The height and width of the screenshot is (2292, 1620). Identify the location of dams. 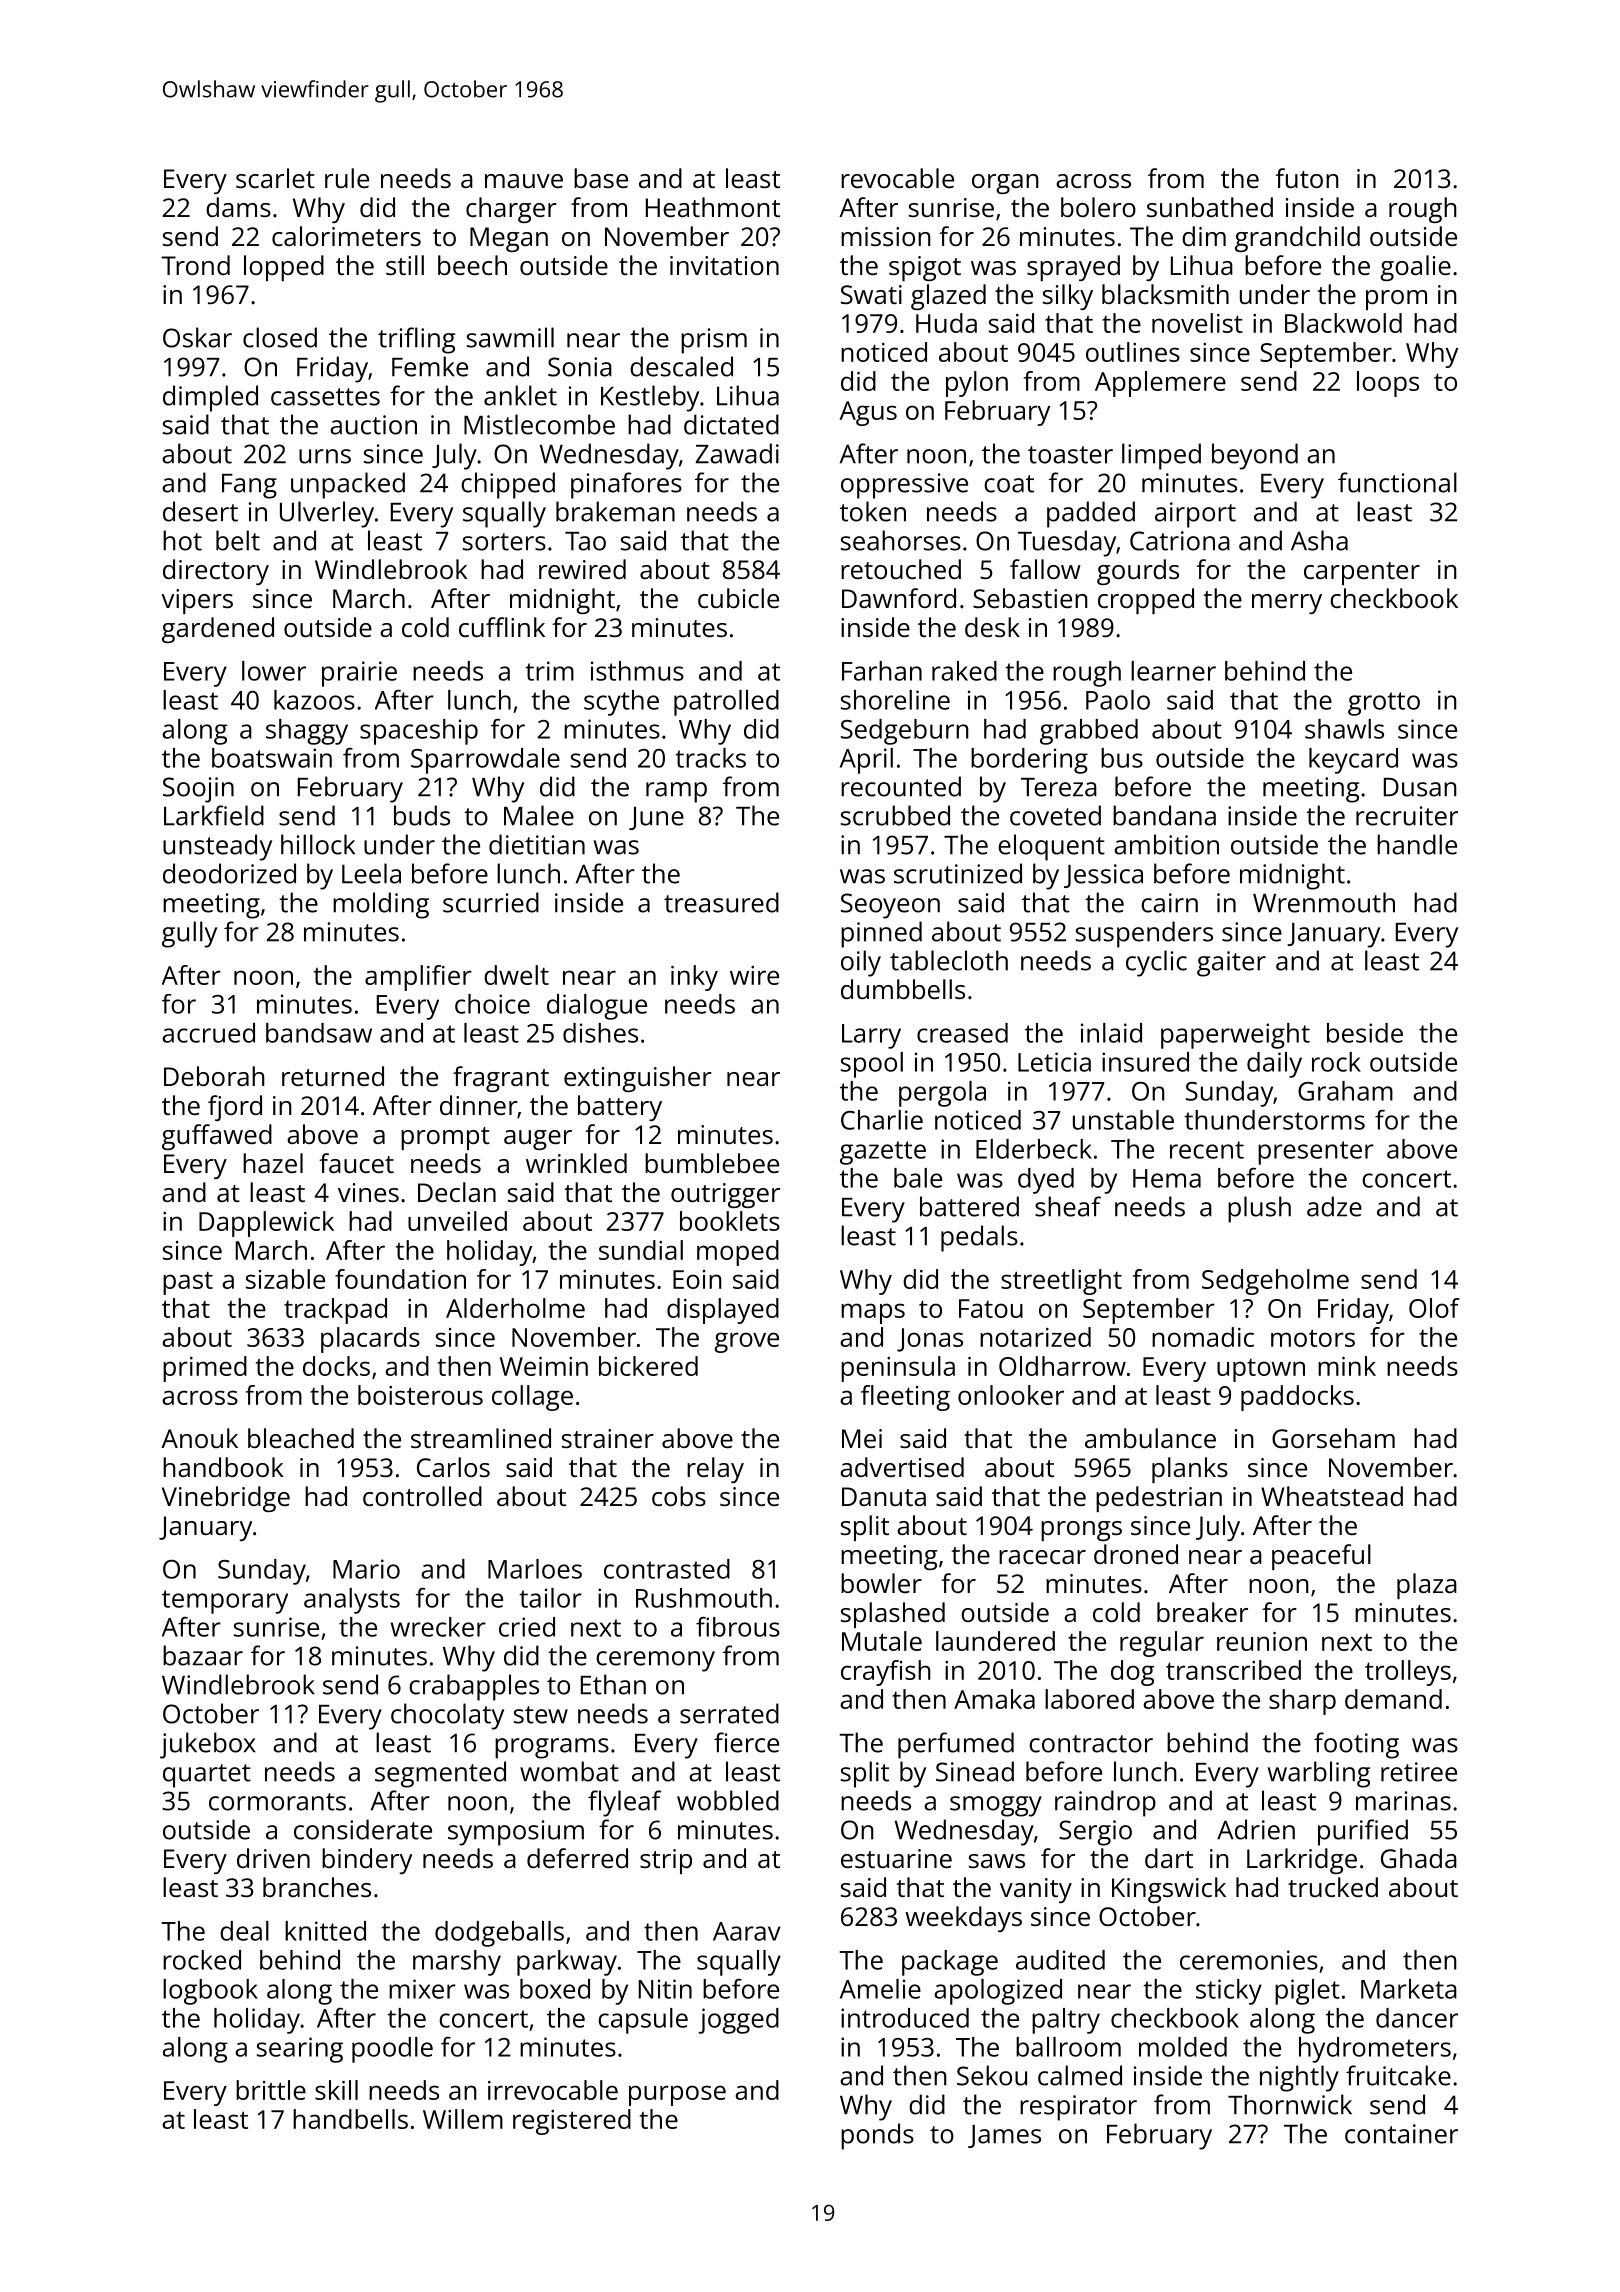
(238, 207).
